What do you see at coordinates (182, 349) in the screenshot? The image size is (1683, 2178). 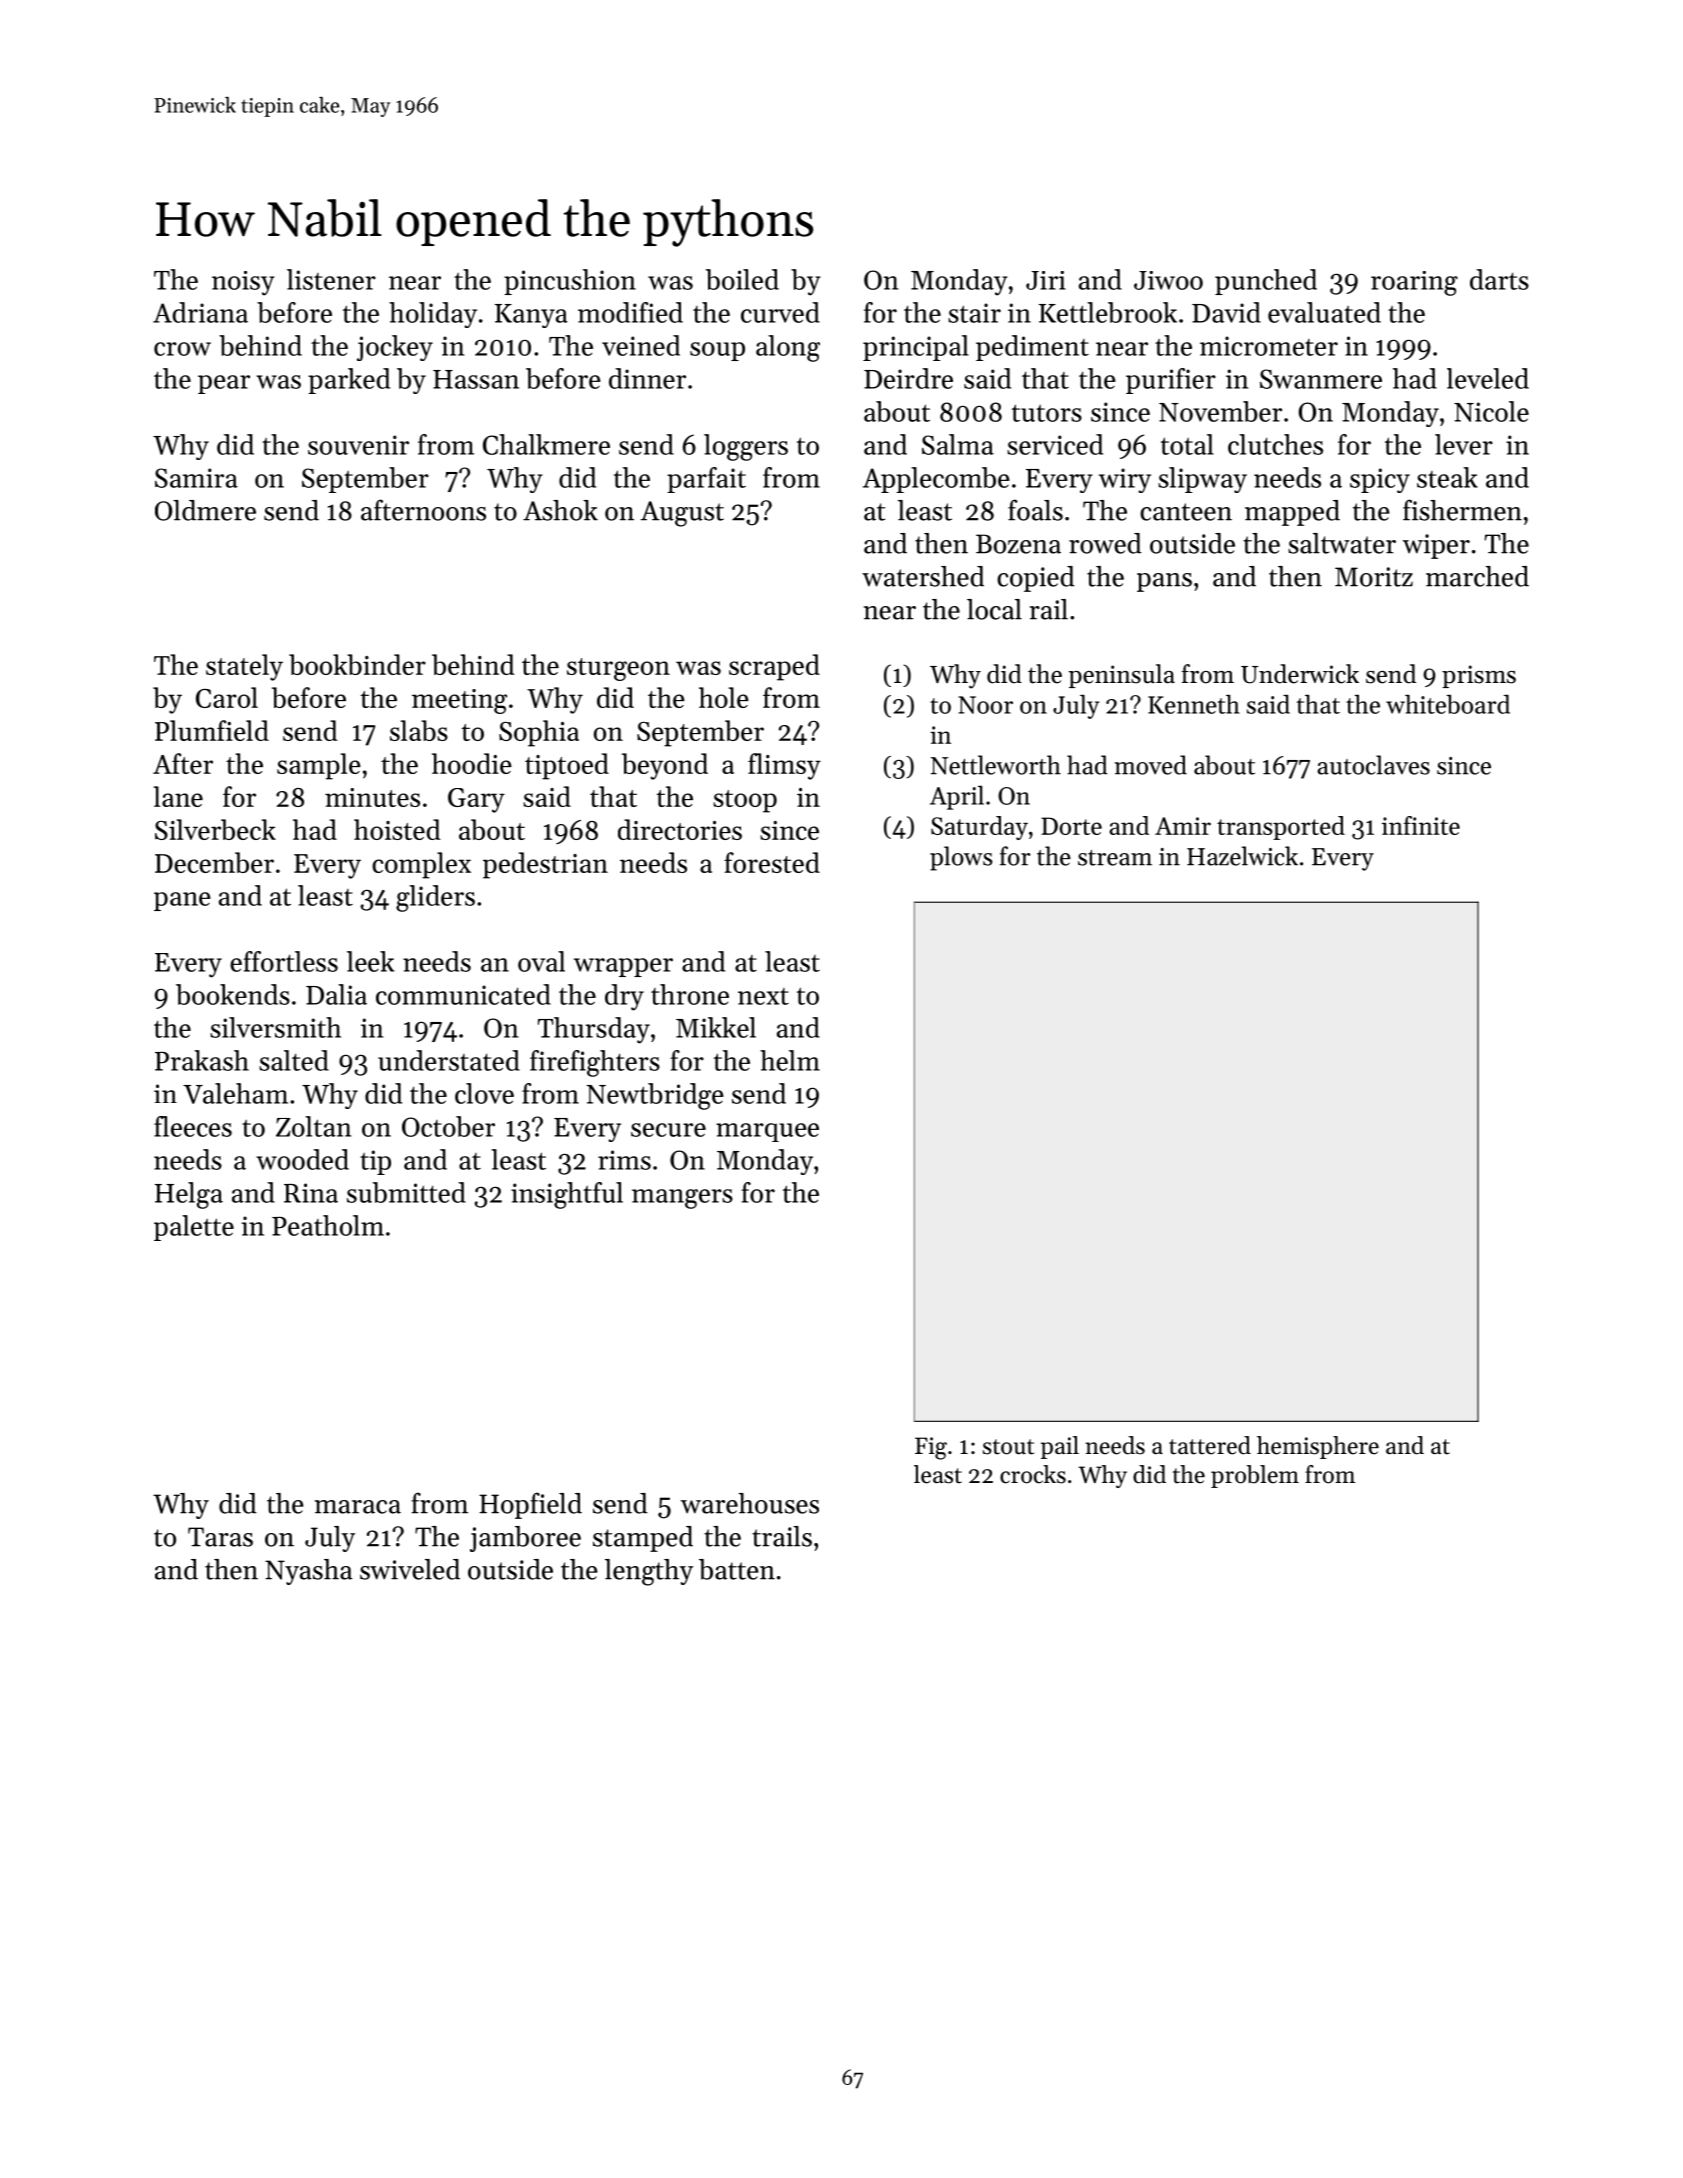 I see `crow` at bounding box center [182, 349].
